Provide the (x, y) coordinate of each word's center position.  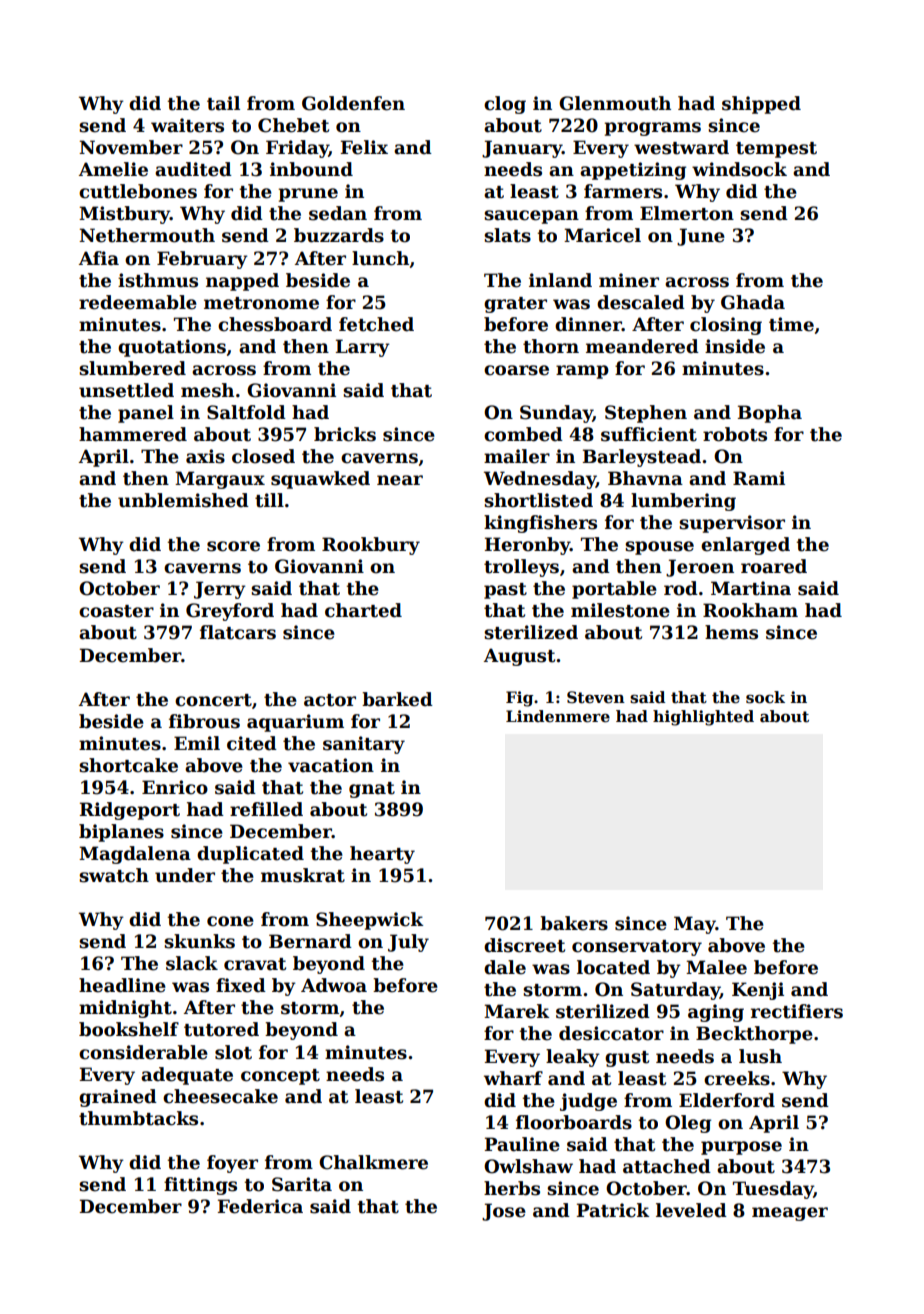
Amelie (113, 169)
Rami (759, 478)
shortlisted (538, 500)
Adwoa (334, 985)
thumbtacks (138, 1118)
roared (774, 566)
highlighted (703, 718)
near (400, 480)
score (233, 546)
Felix (364, 147)
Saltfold (246, 412)
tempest (776, 150)
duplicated (250, 855)
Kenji (758, 991)
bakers (574, 923)
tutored (221, 1029)
